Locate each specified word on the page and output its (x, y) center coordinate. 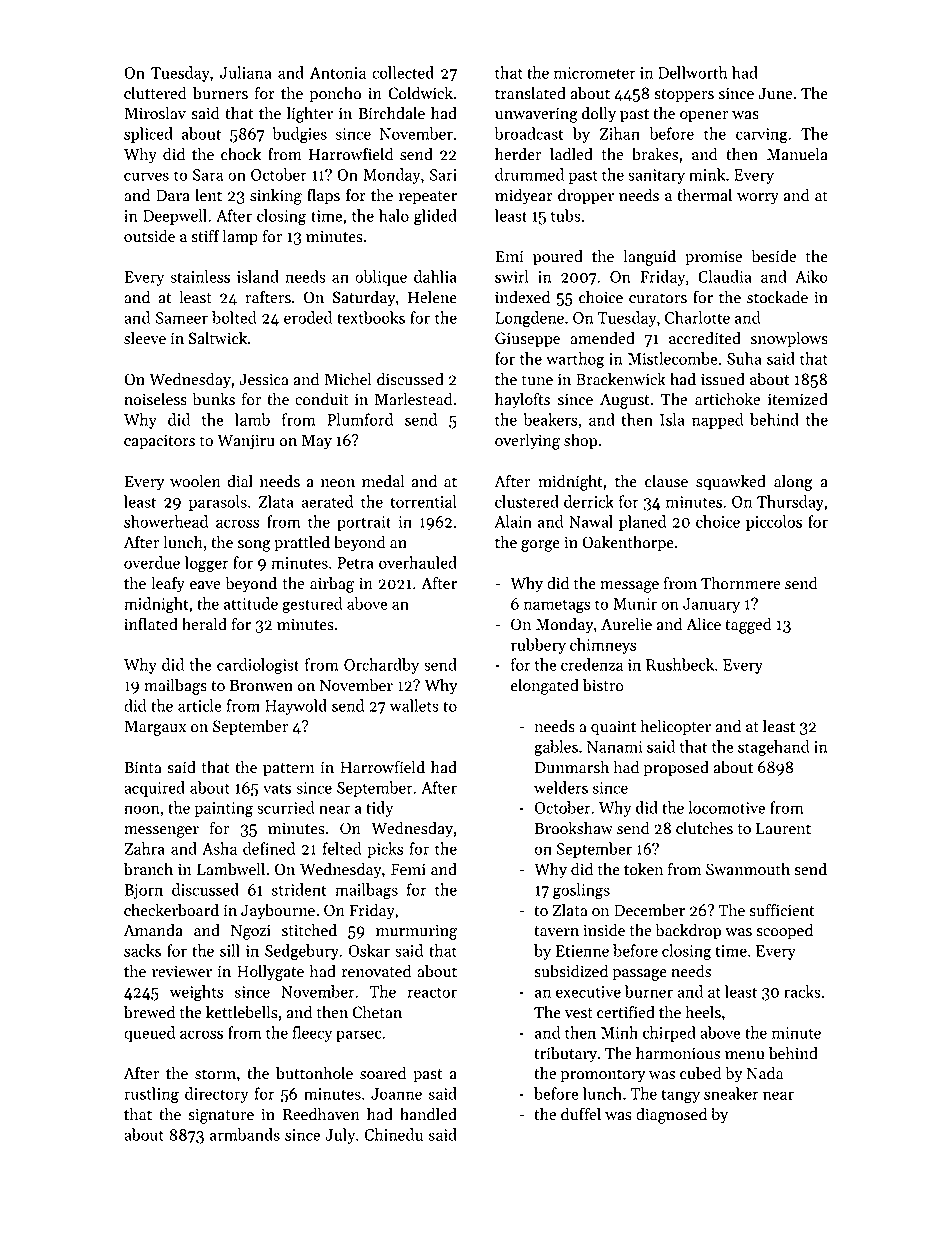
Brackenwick (621, 379)
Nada (765, 1073)
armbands (245, 1134)
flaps (323, 196)
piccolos (774, 523)
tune (537, 380)
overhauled (418, 562)
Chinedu (393, 1134)
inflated (151, 624)
